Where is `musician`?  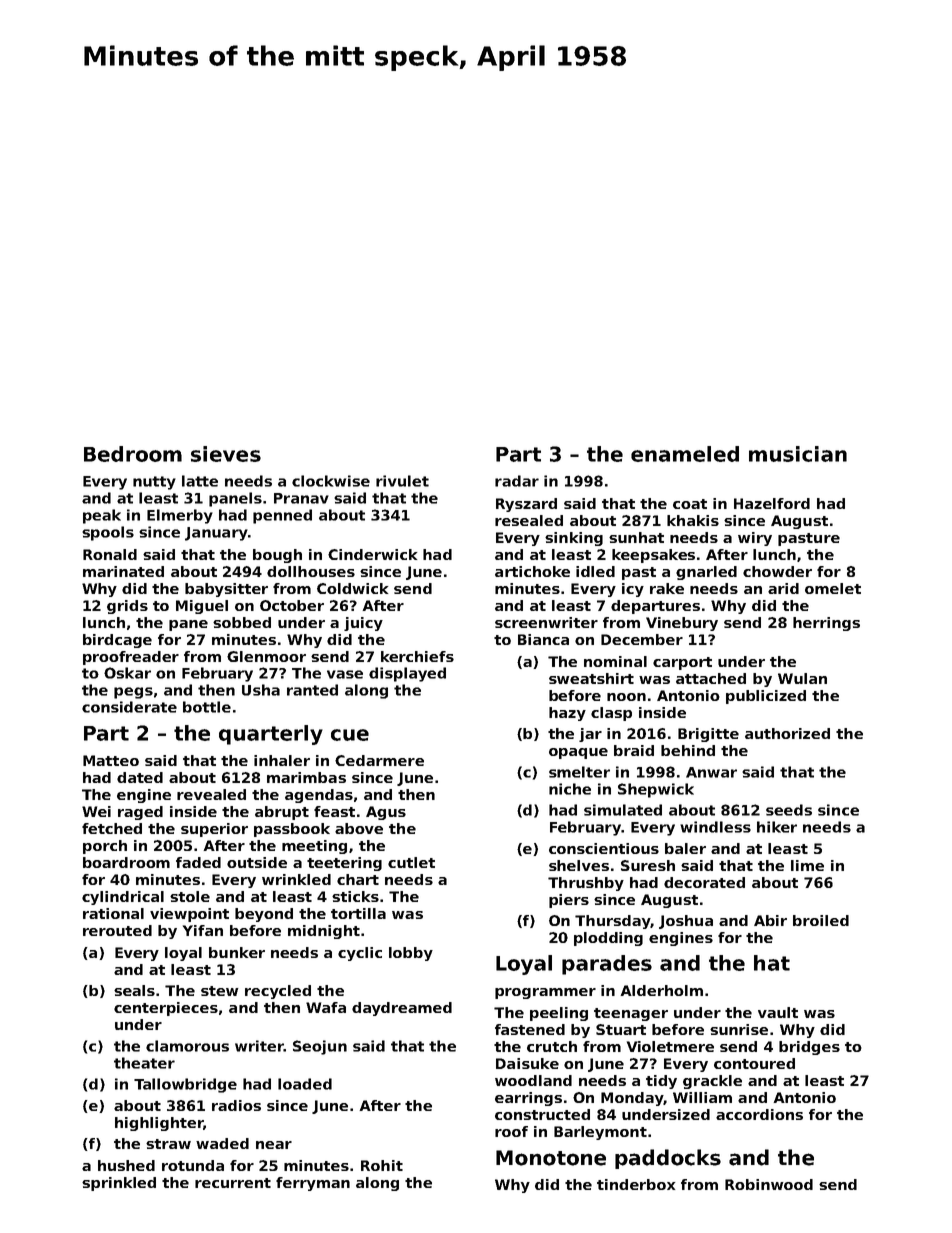 musician is located at coordinates (798, 454).
